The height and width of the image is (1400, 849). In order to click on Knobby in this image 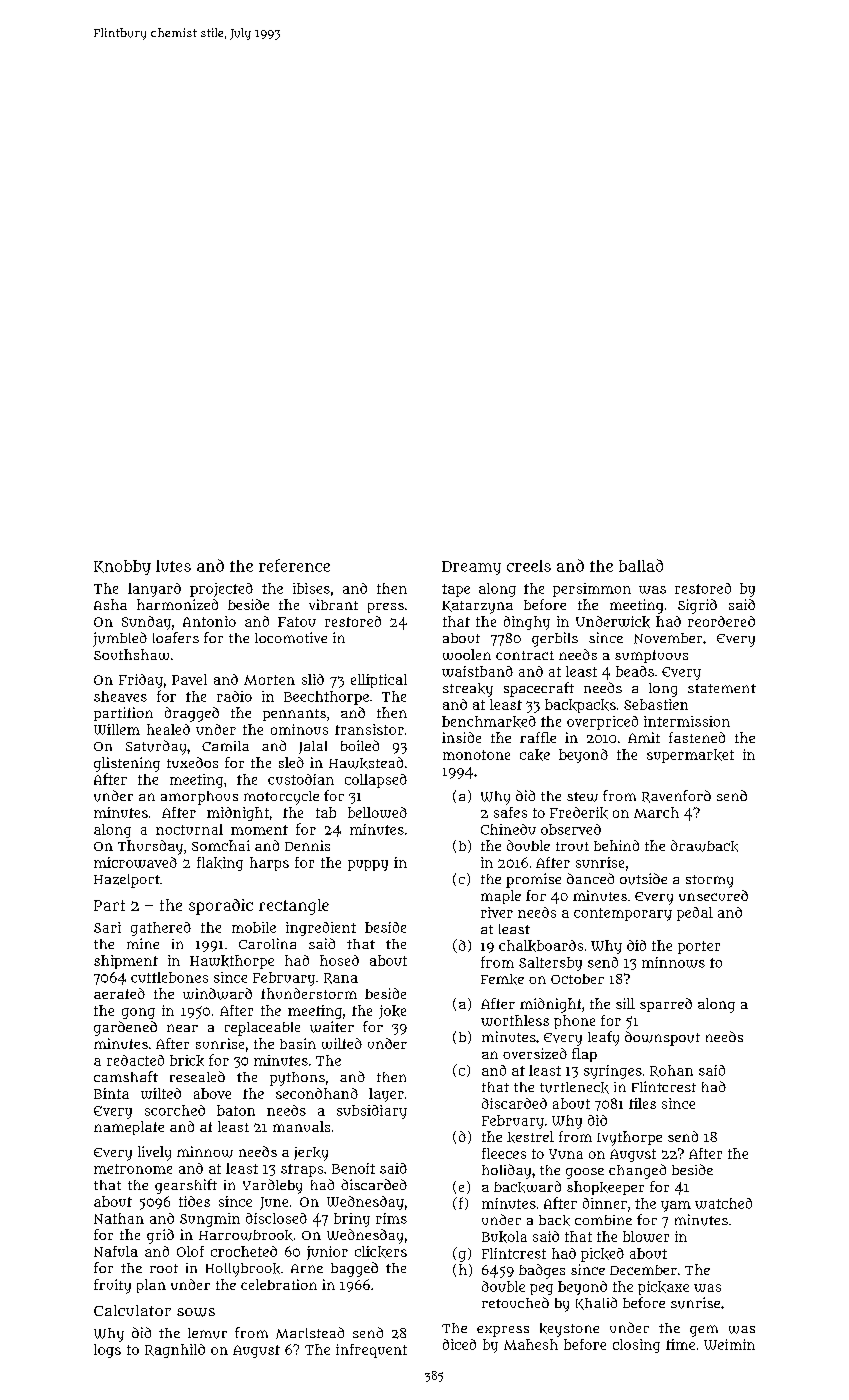, I will do `click(122, 567)`.
